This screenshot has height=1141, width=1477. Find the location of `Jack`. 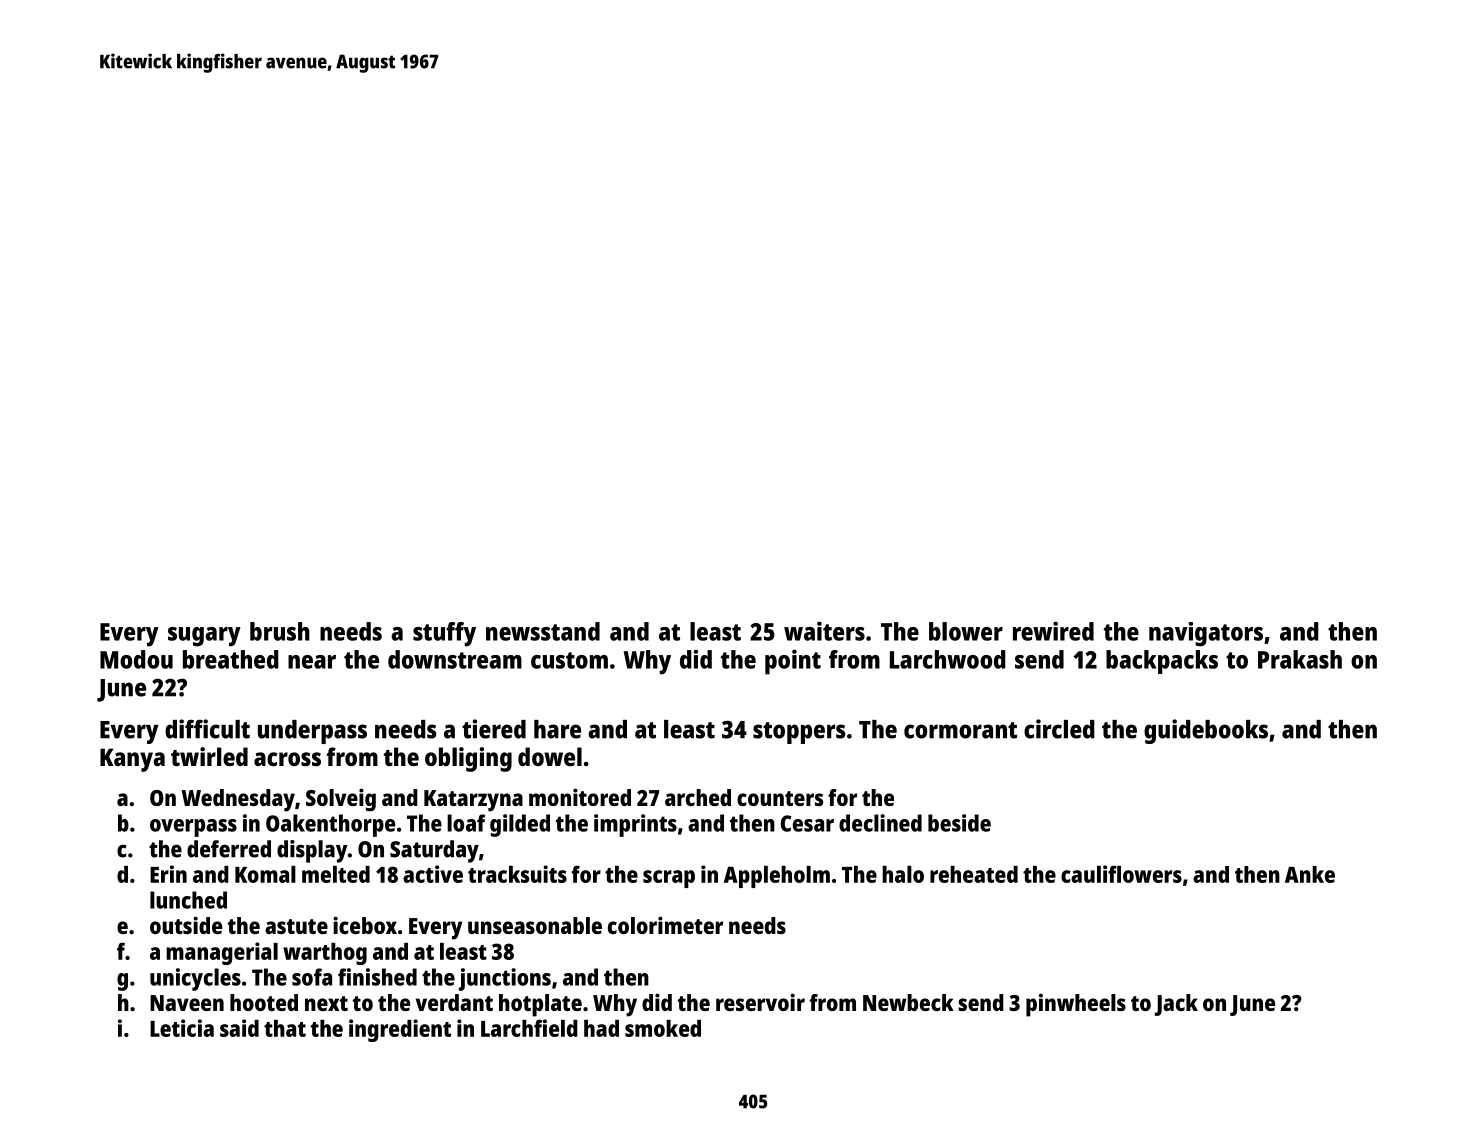

Jack is located at coordinates (1176, 1005).
